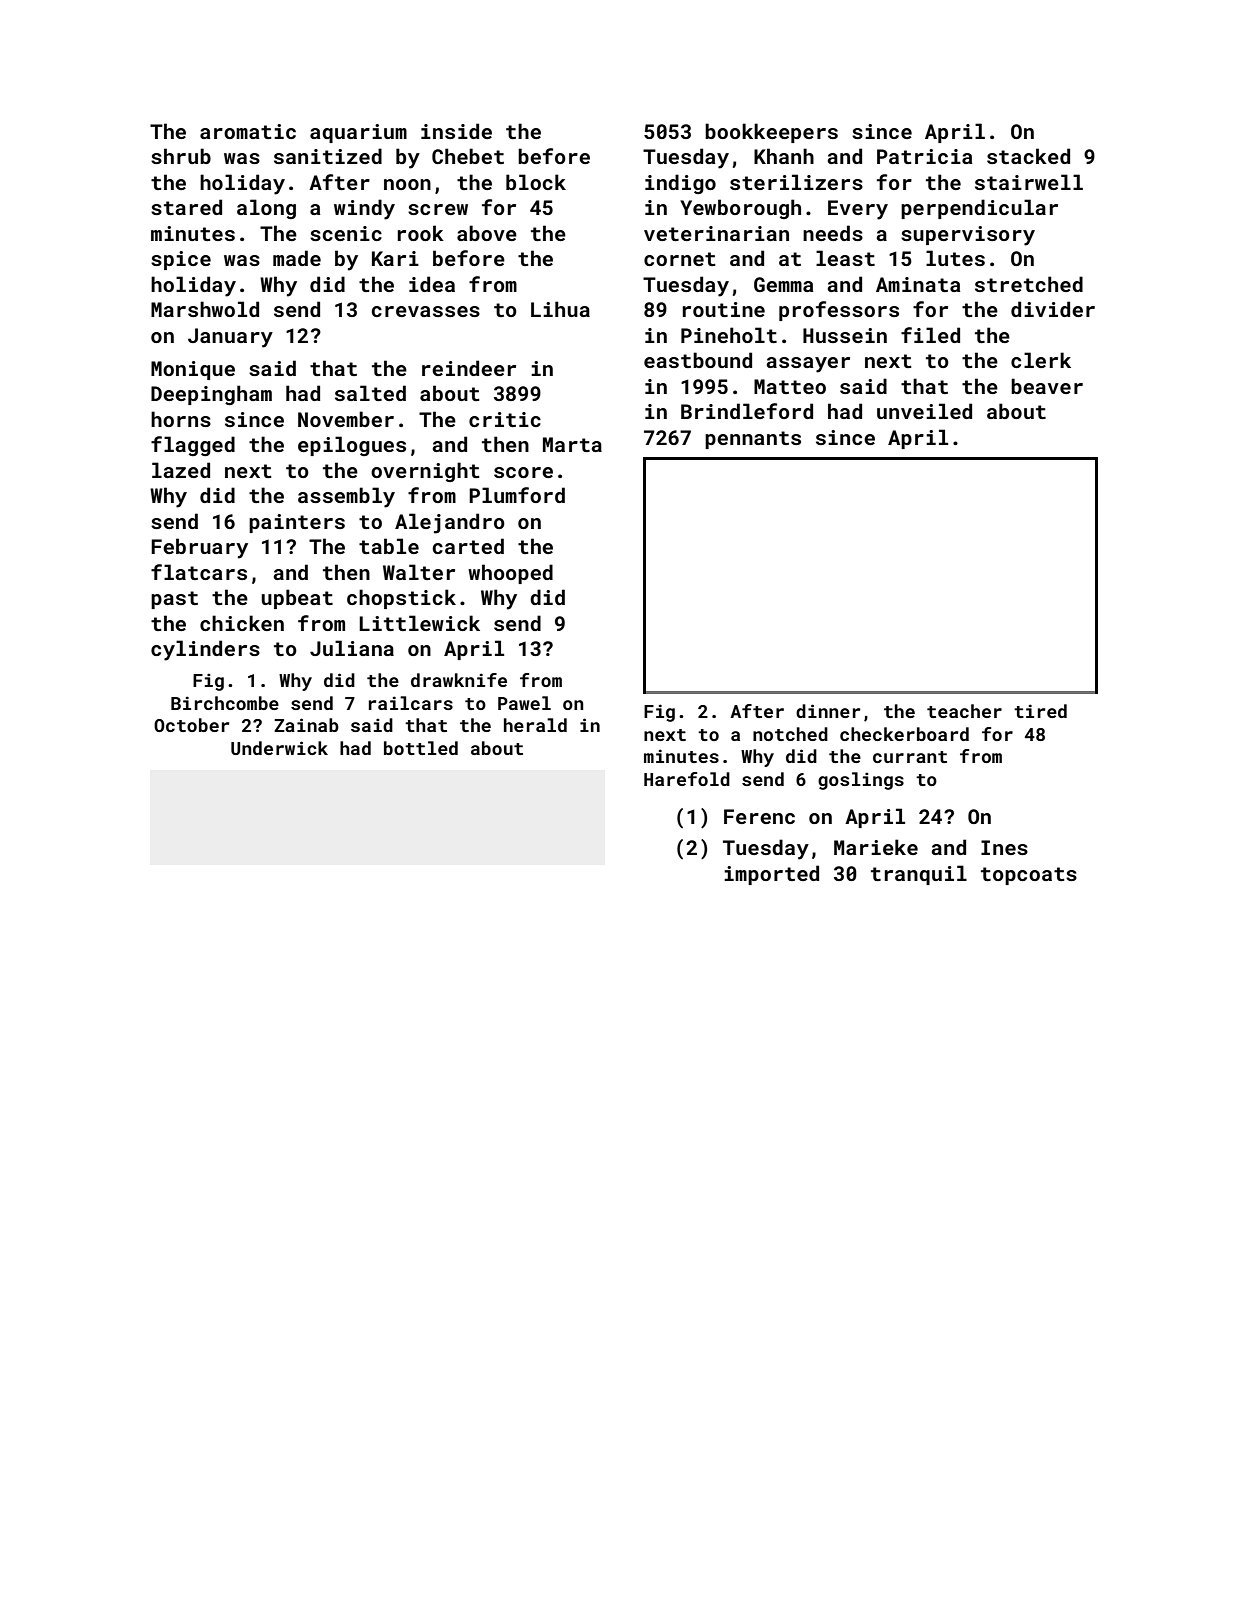  What do you see at coordinates (456, 131) in the screenshot?
I see `inside` at bounding box center [456, 131].
